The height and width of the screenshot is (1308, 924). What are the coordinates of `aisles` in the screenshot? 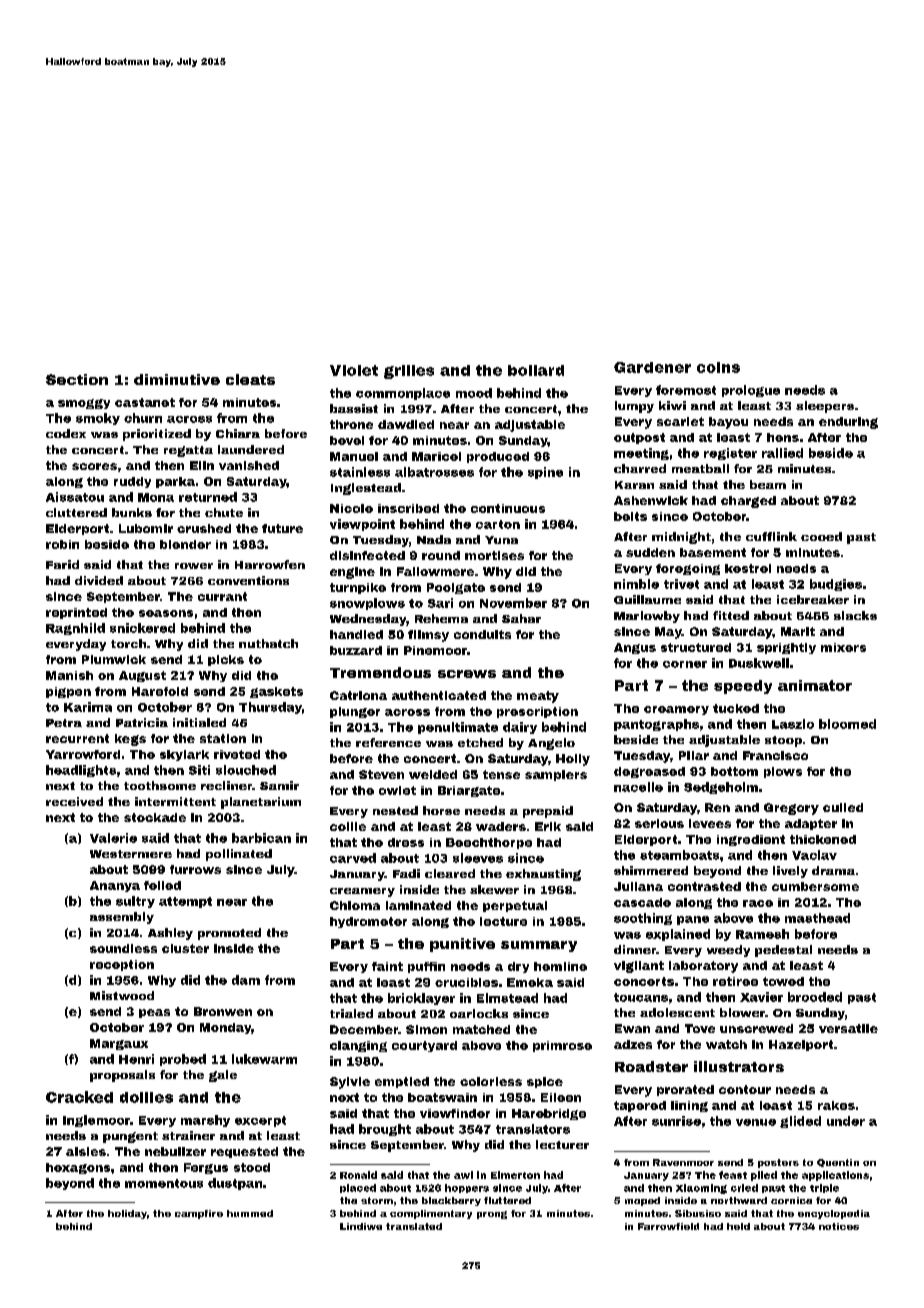 It's located at (86, 1151).
